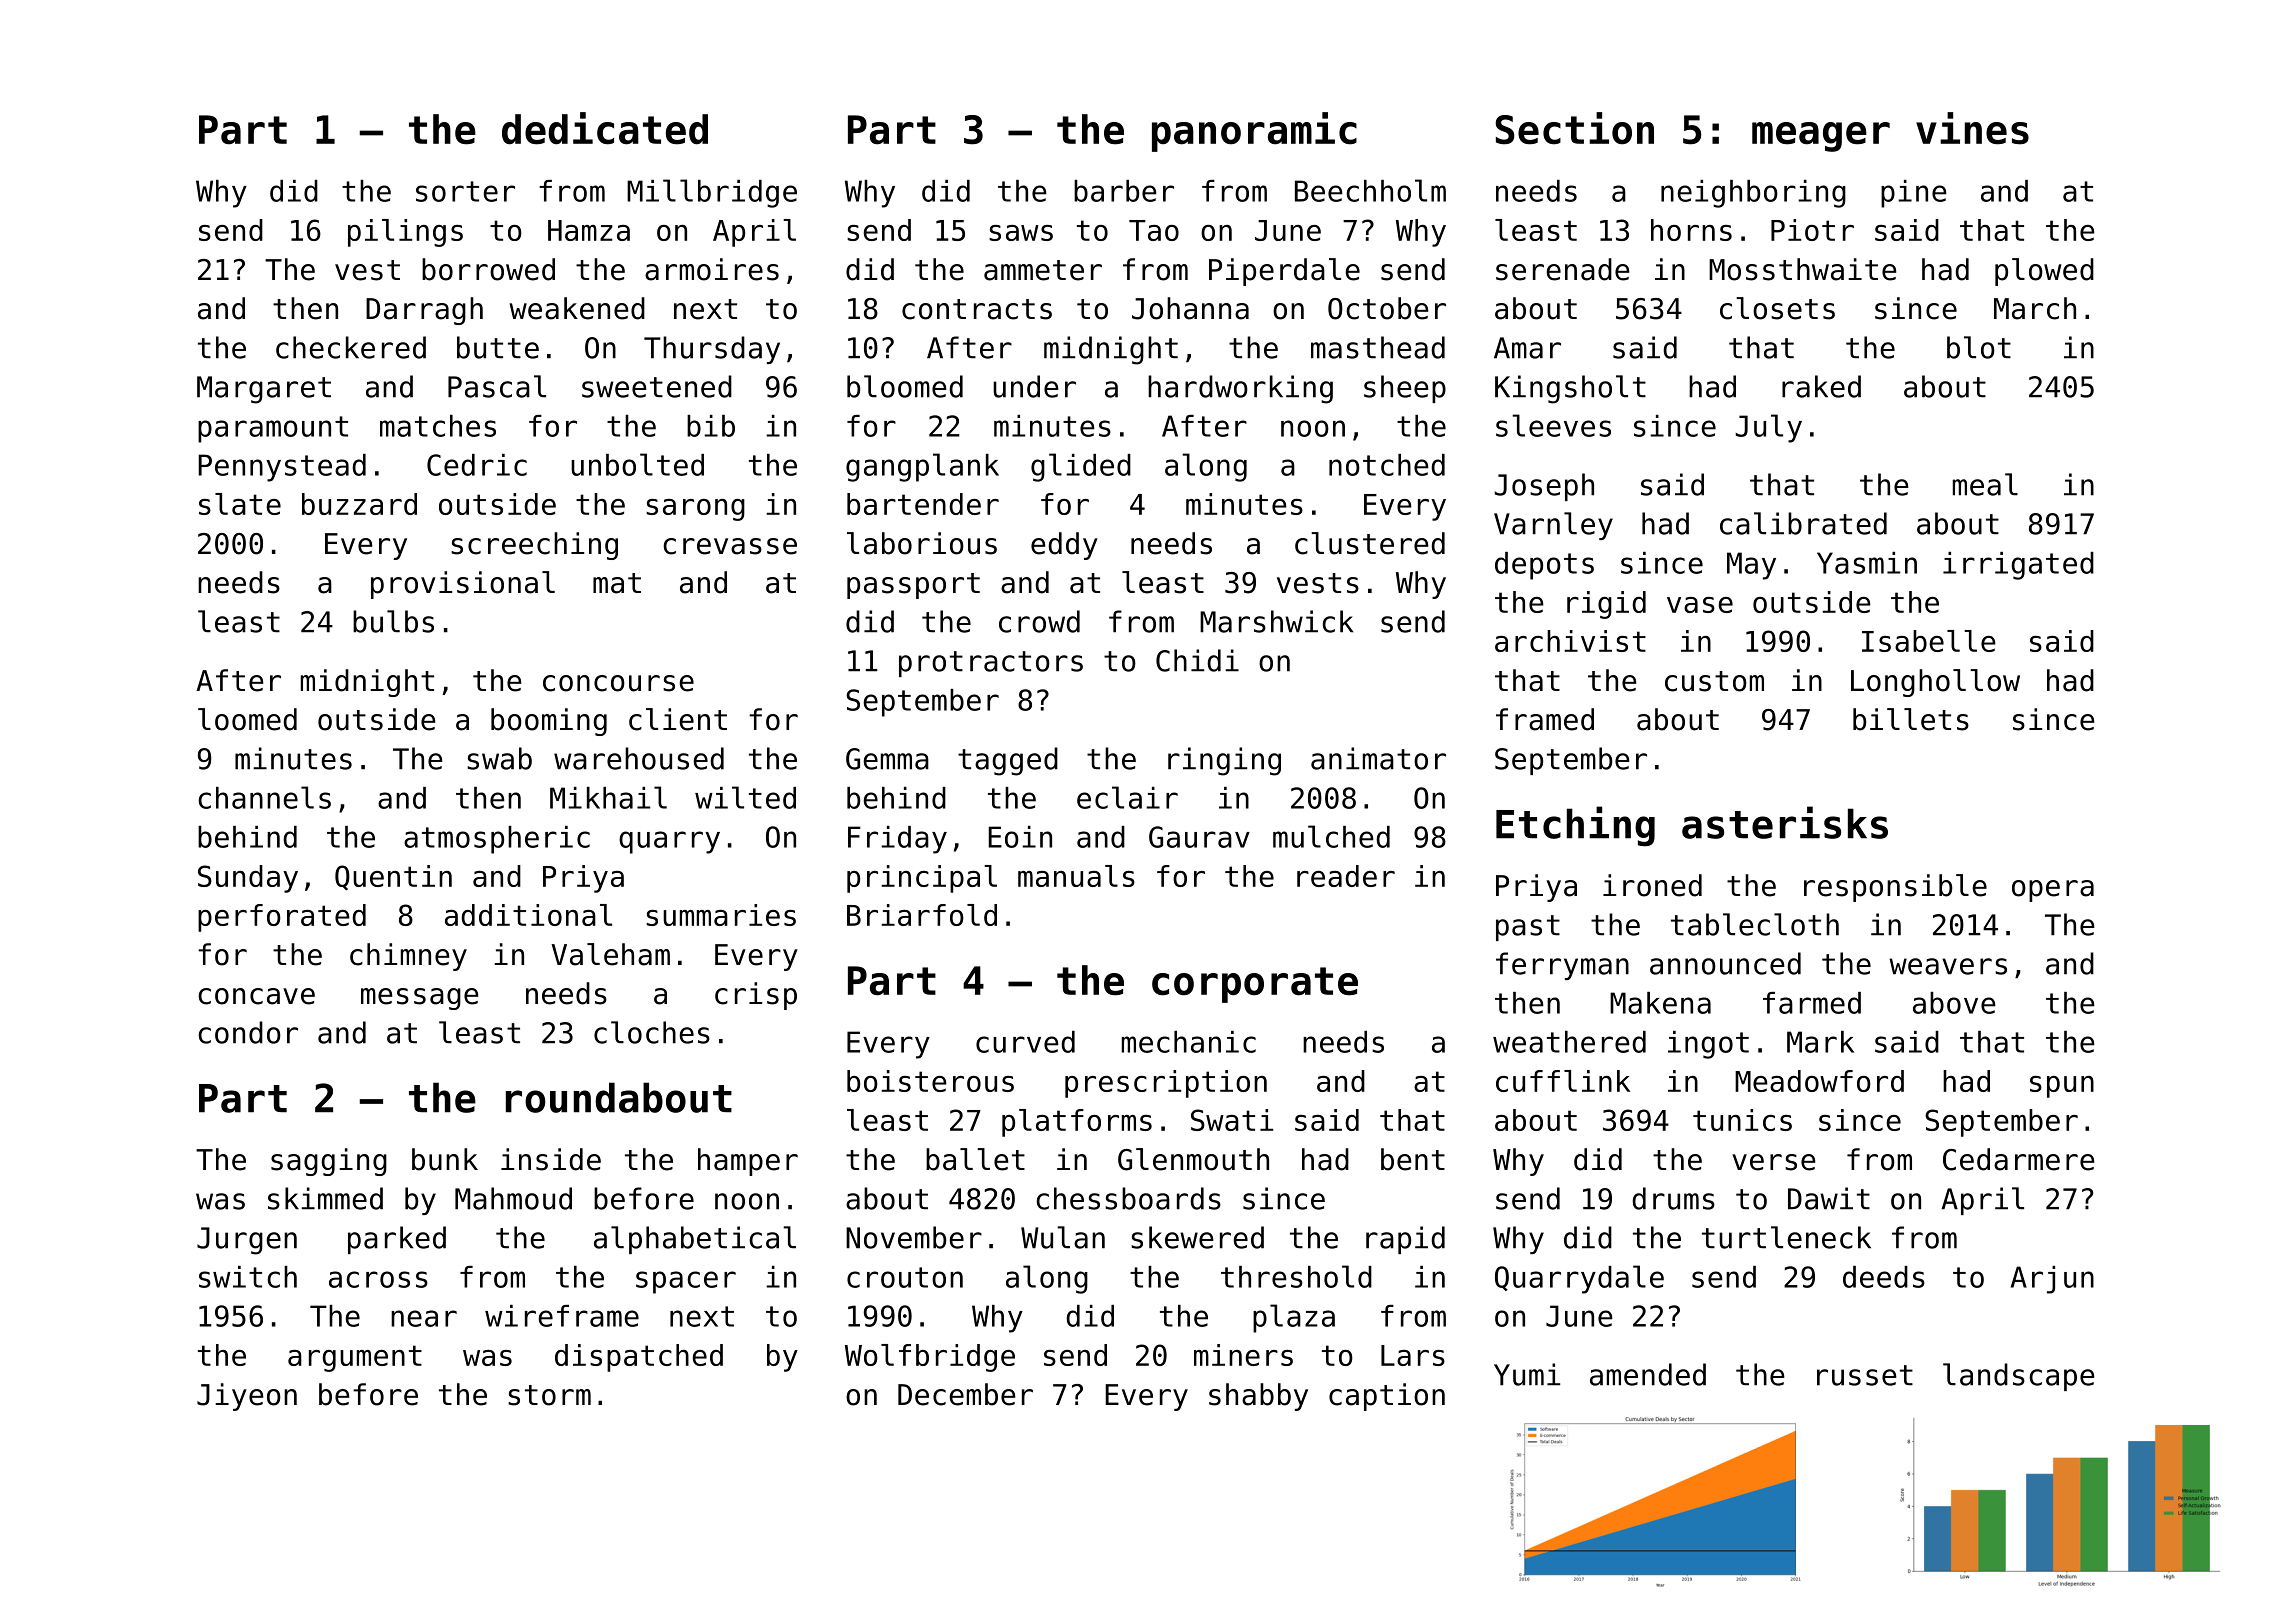 The height and width of the screenshot is (1620, 2292). What do you see at coordinates (1544, 566) in the screenshot?
I see `depots` at bounding box center [1544, 566].
